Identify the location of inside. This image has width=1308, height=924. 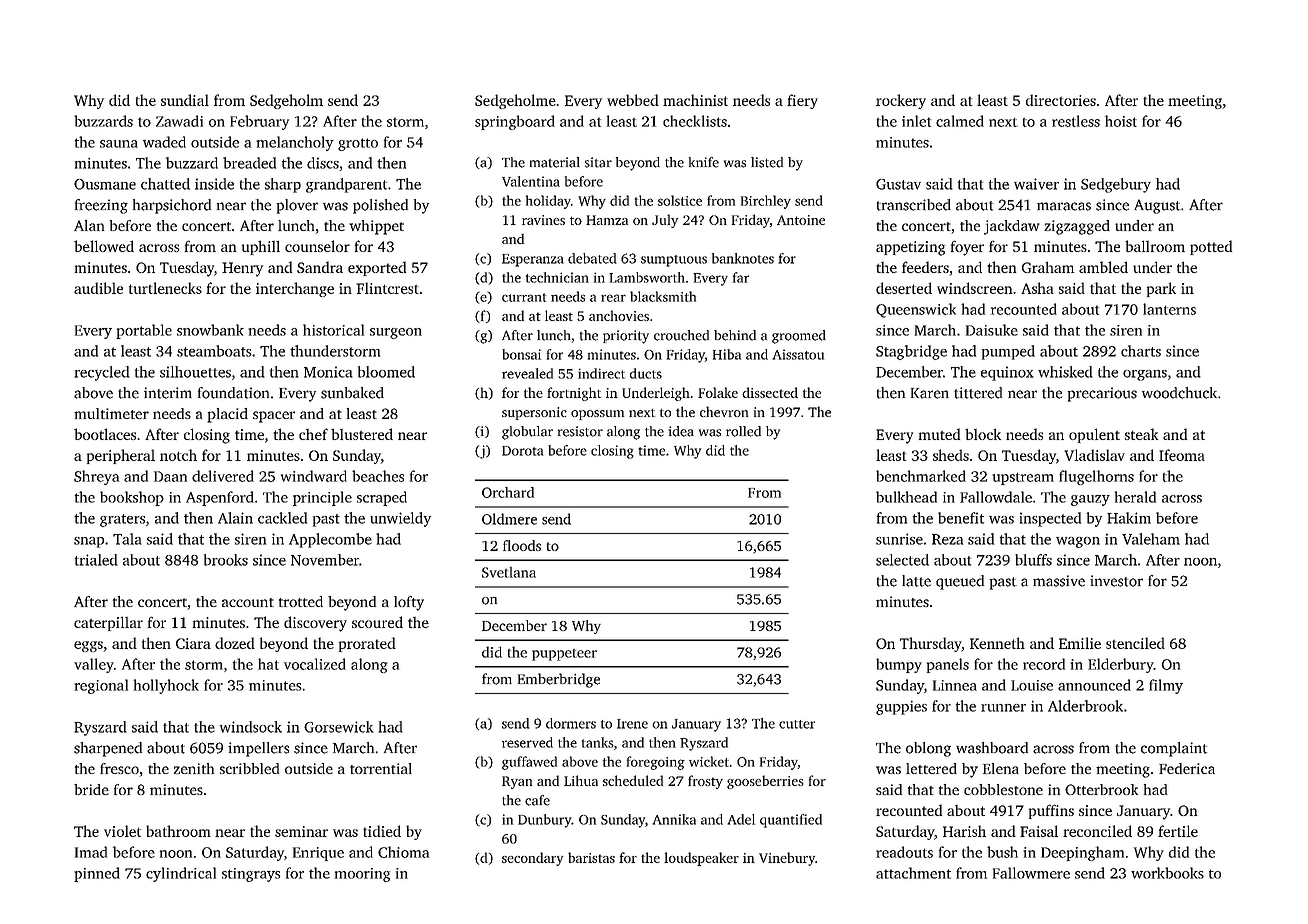
(214, 184).
